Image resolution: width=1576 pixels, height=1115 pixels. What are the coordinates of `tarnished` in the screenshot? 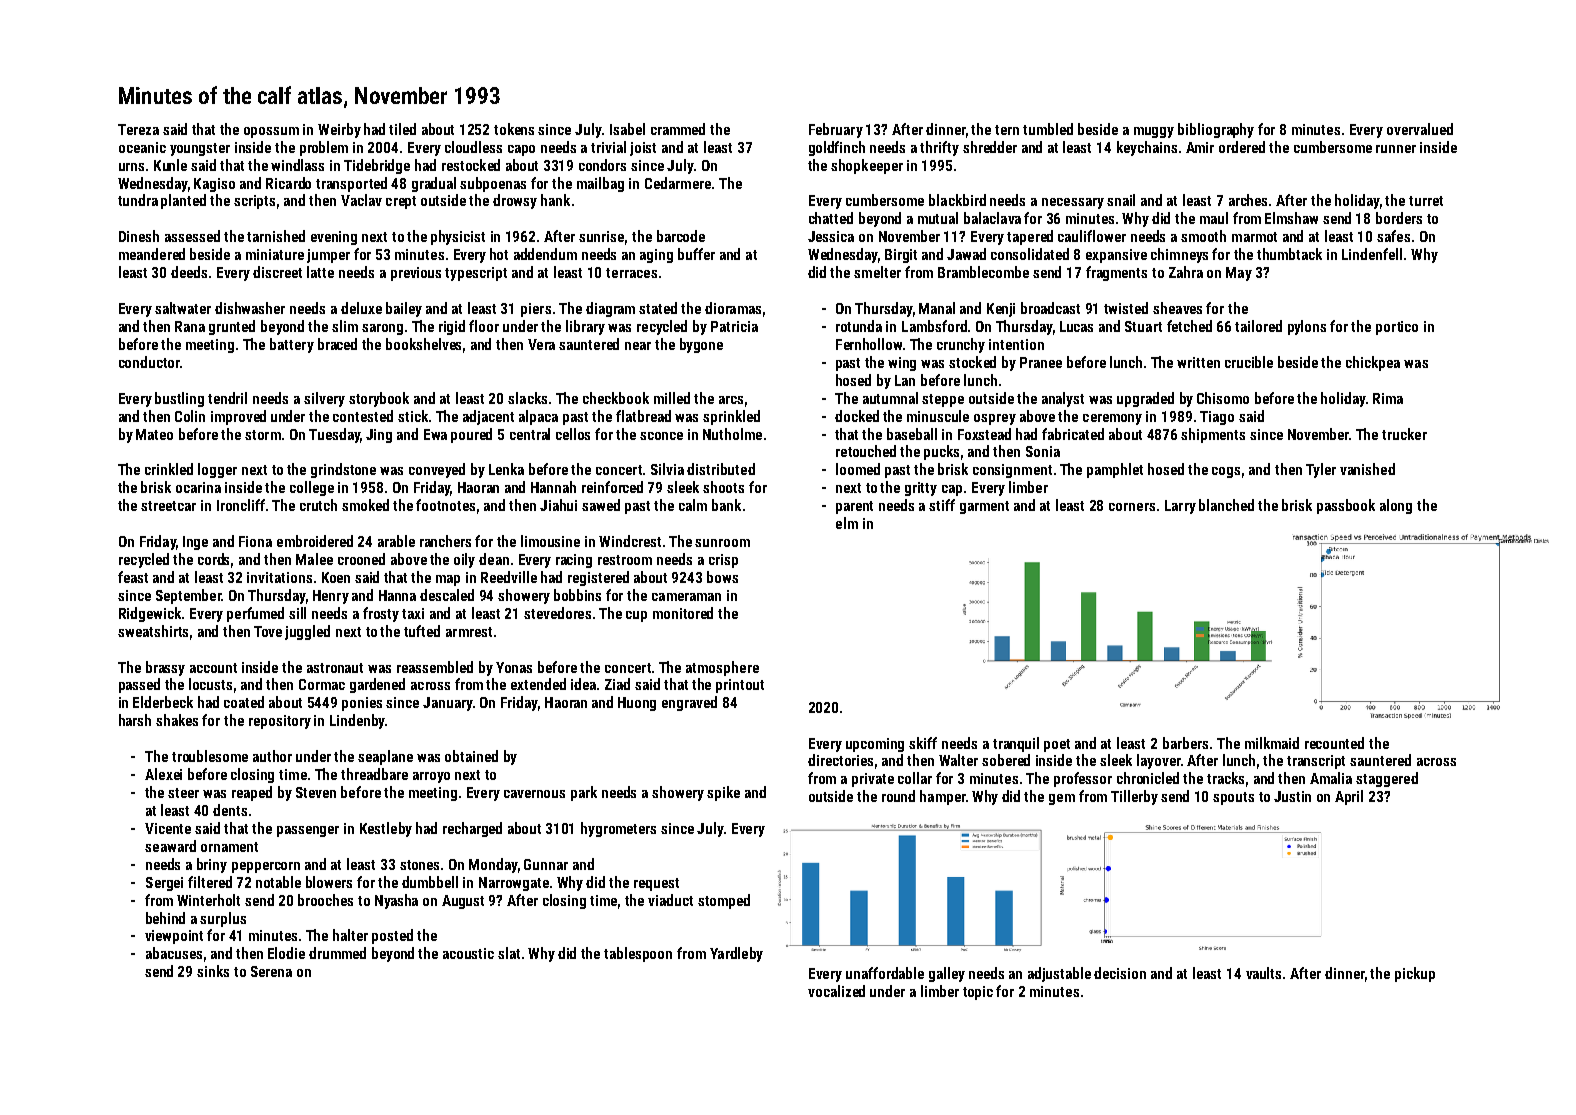 It's located at (276, 236).
